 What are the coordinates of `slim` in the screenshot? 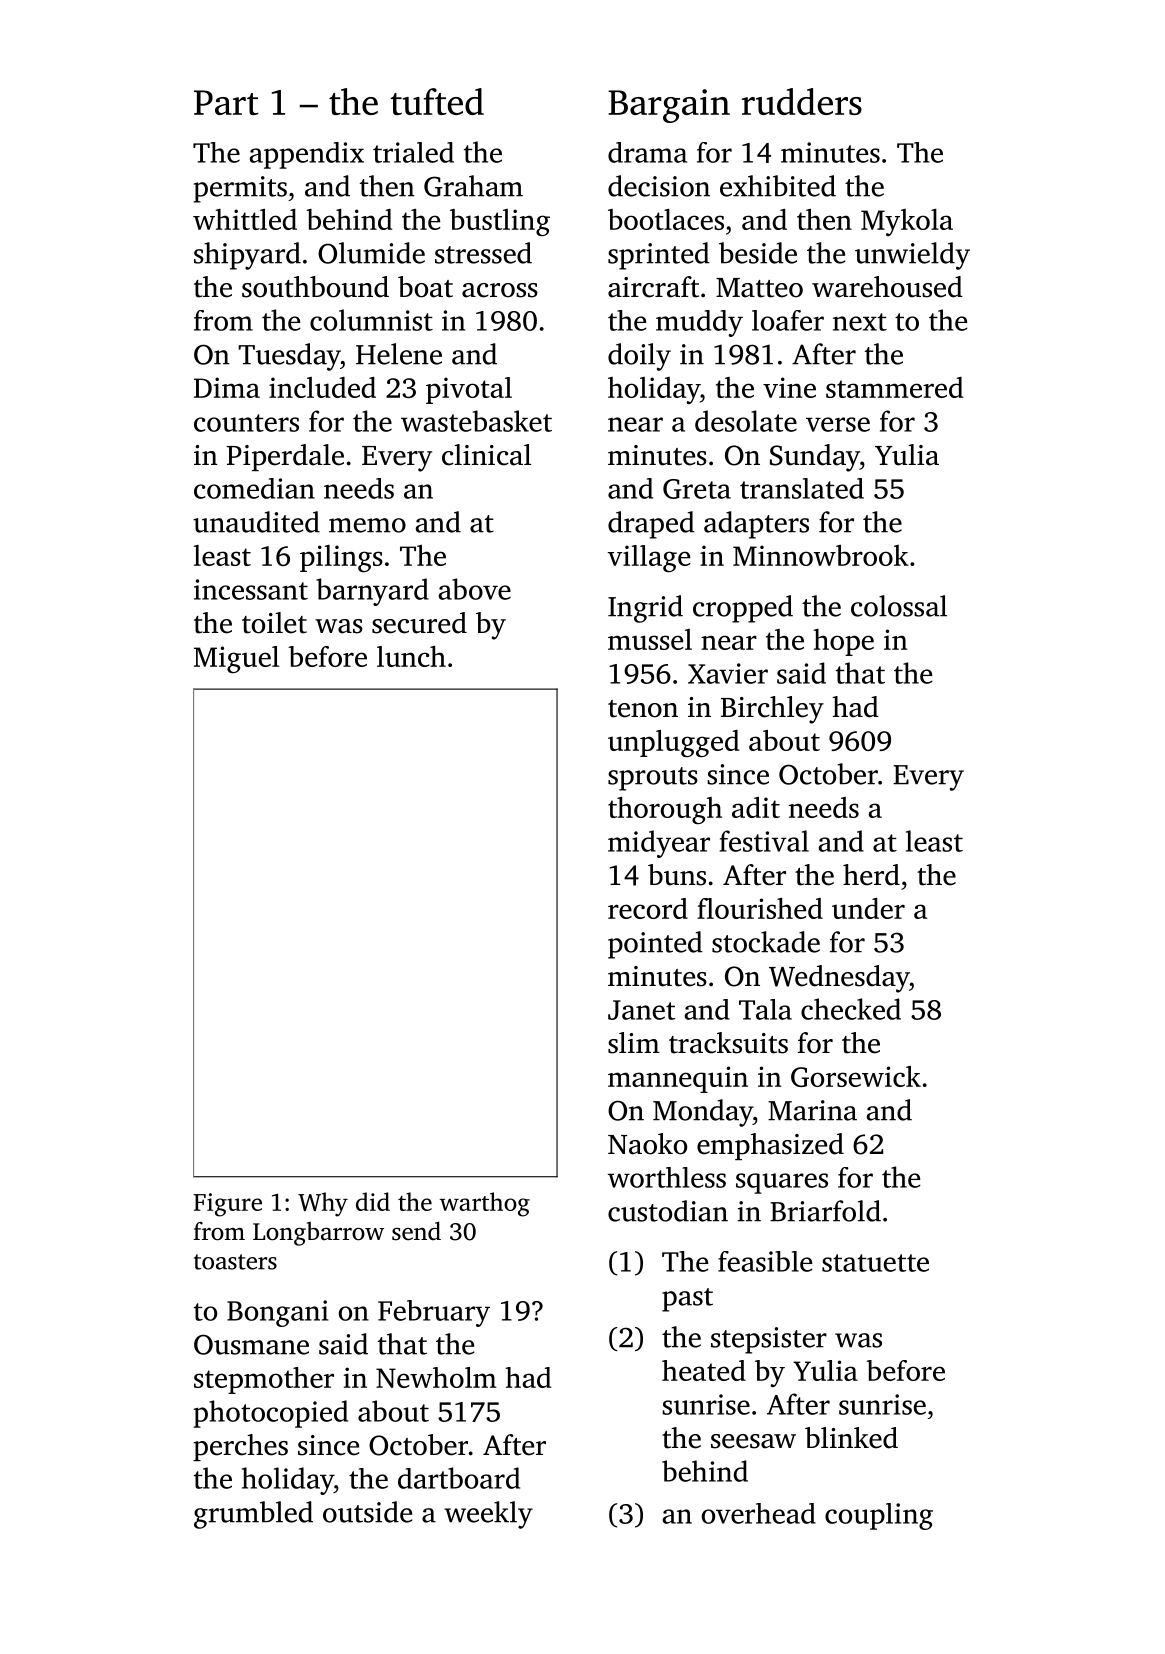 It's located at (634, 1043).
